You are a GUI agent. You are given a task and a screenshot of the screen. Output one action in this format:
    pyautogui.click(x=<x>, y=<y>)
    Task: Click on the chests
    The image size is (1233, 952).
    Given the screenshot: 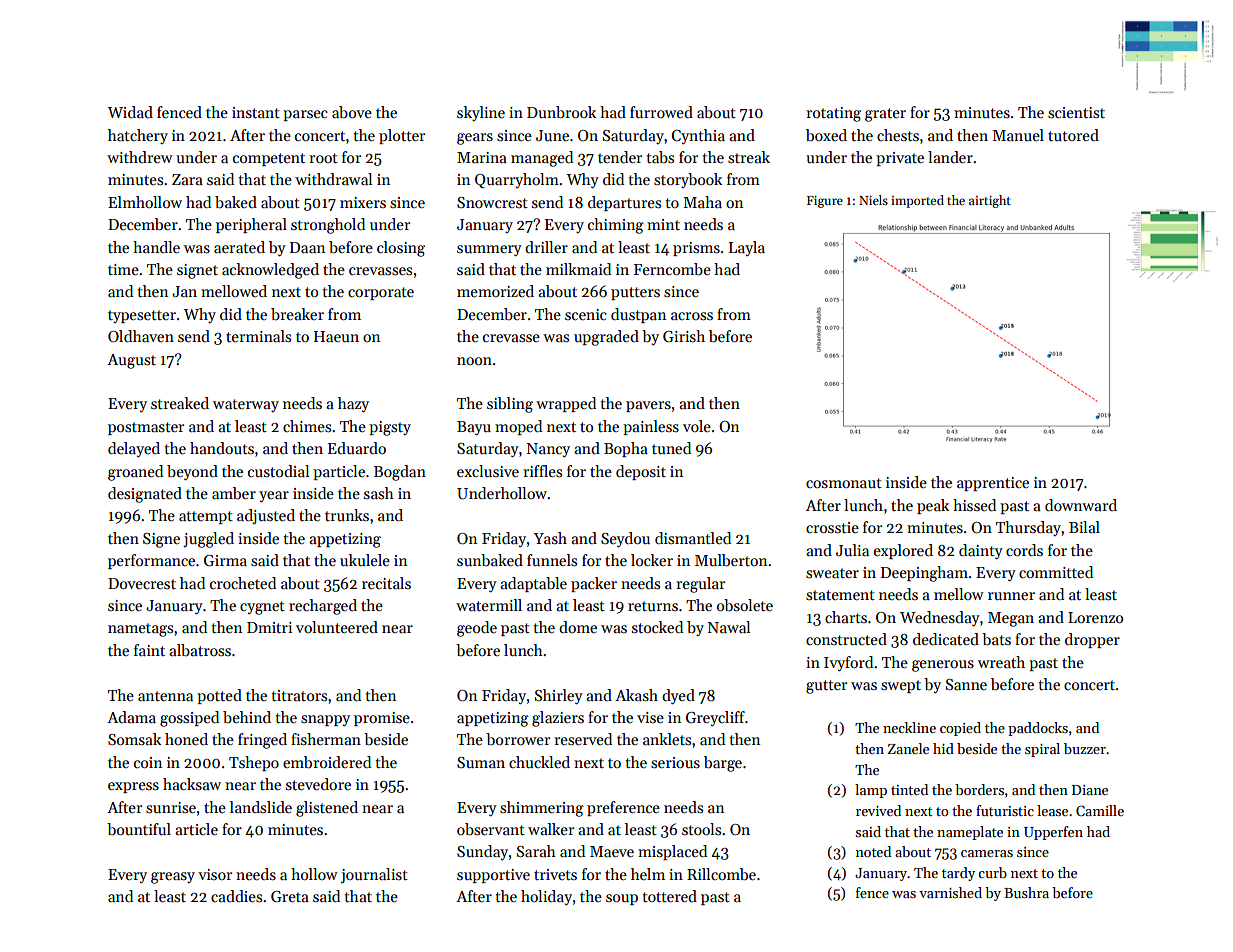 What is the action you would take?
    pyautogui.click(x=898, y=135)
